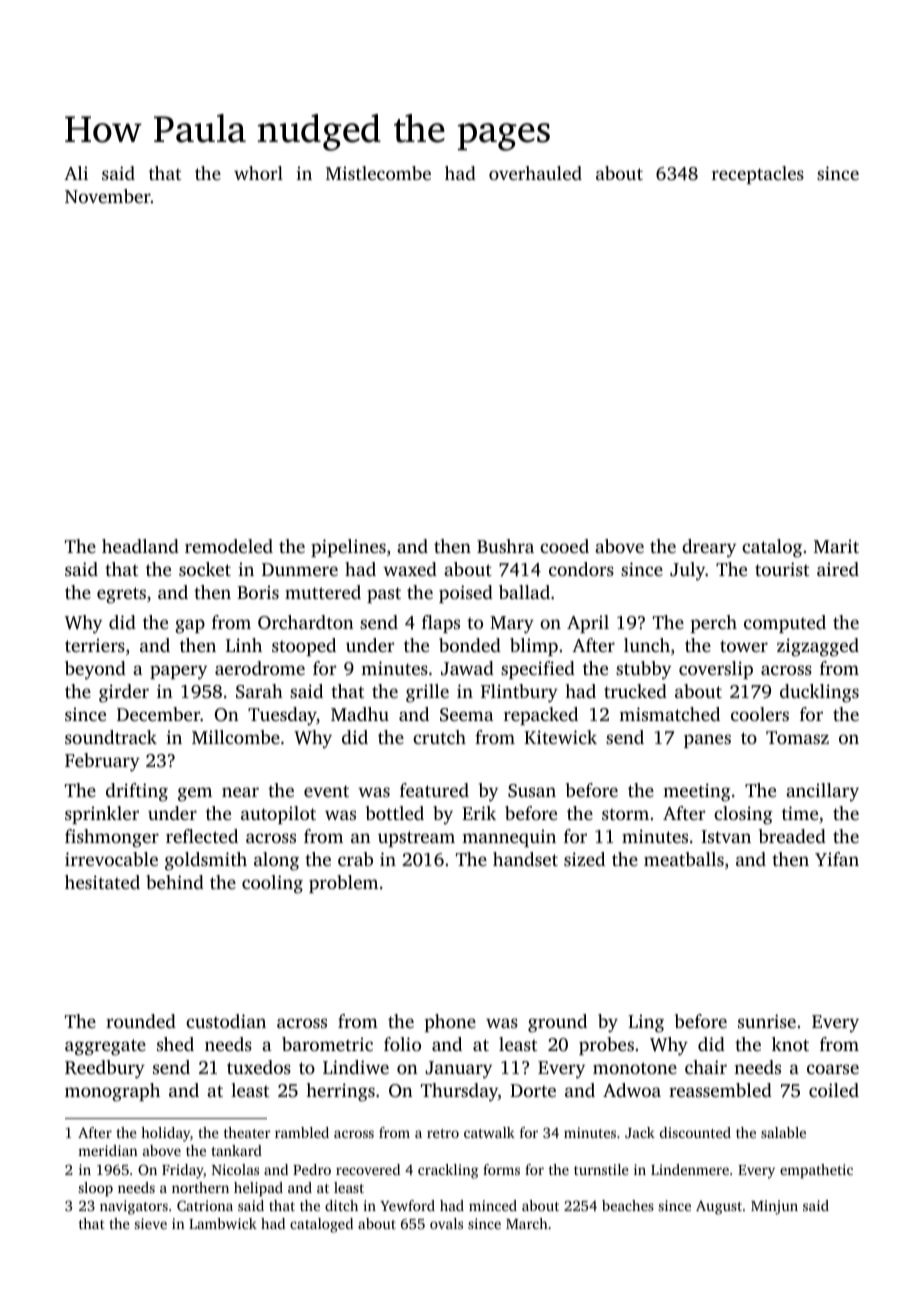 This document has height=1314, width=924. I want to click on Mistlecombe, so click(378, 173).
